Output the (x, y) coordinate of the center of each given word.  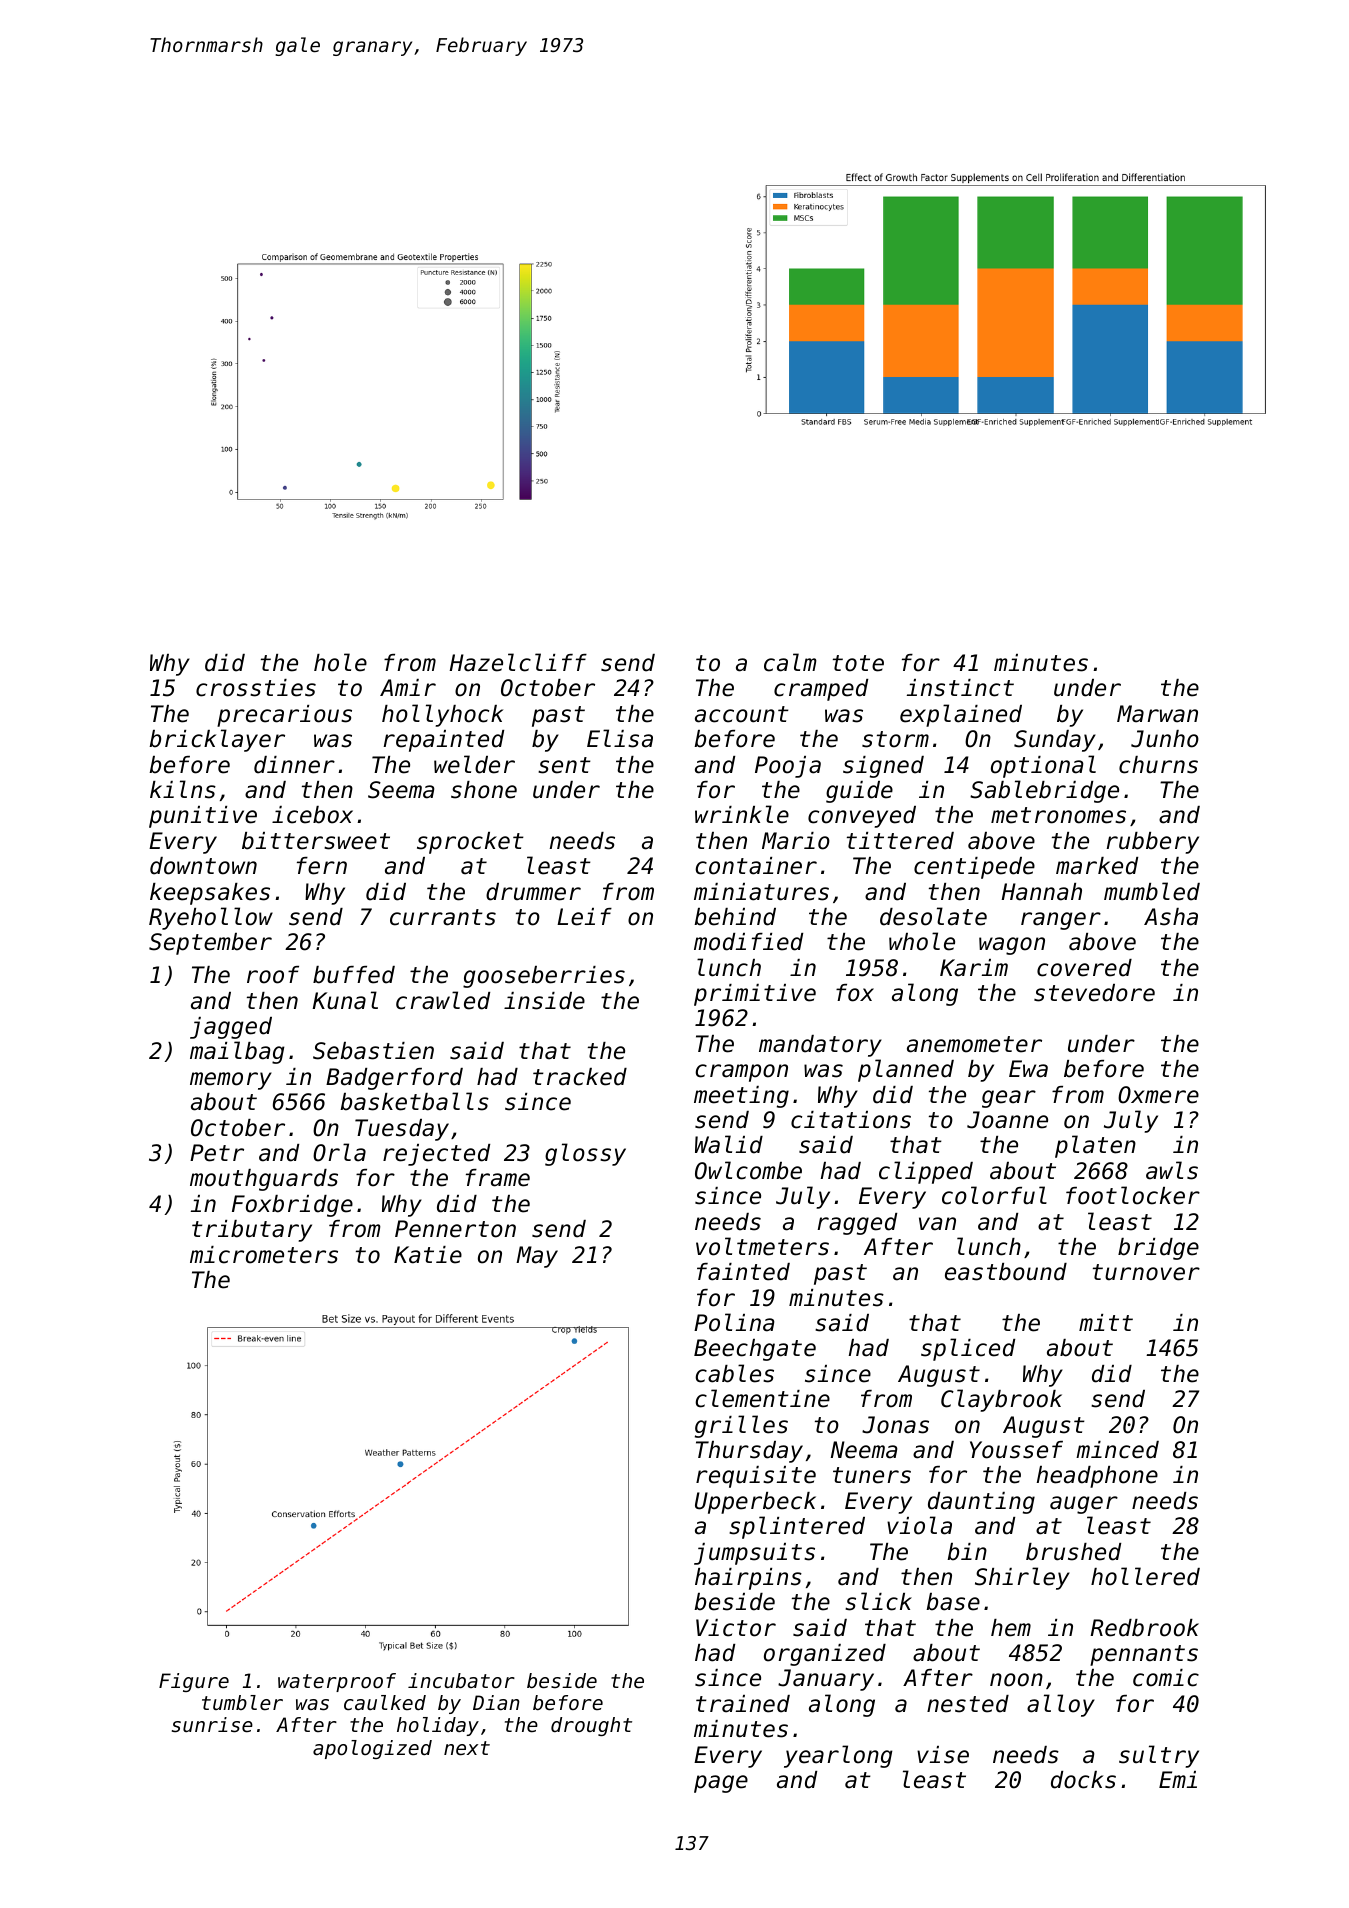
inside (544, 1001)
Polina (734, 1322)
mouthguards (264, 1180)
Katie (428, 1255)
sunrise (212, 1725)
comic (1166, 1678)
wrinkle (742, 814)
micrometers (264, 1255)
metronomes (1058, 815)
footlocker (1133, 1195)
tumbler (242, 1703)
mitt (1106, 1322)
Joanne (1007, 1120)
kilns (183, 789)
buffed (354, 975)
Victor (736, 1628)
